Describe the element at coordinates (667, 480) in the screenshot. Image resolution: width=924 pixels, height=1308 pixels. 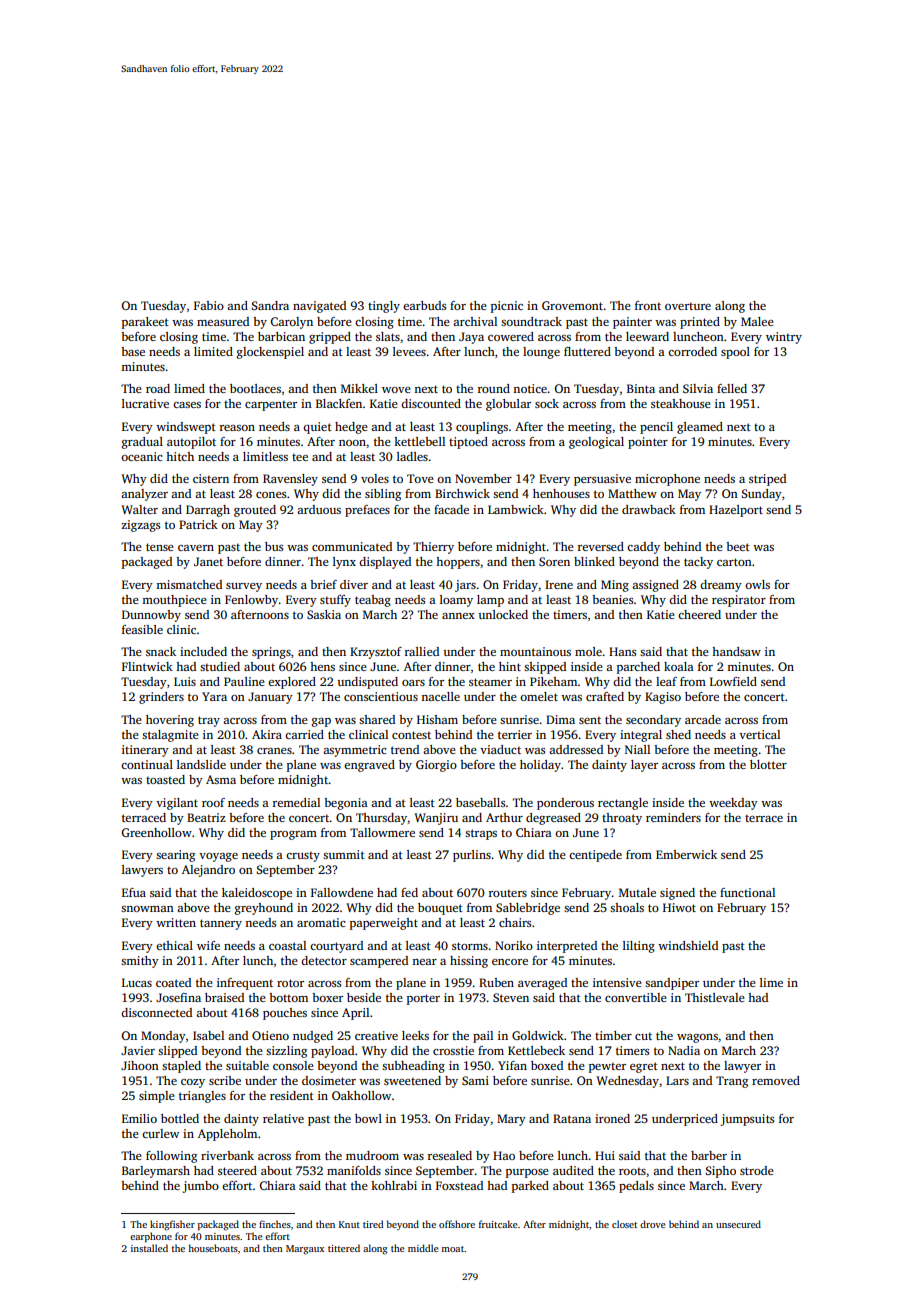
I see `microphone` at that location.
